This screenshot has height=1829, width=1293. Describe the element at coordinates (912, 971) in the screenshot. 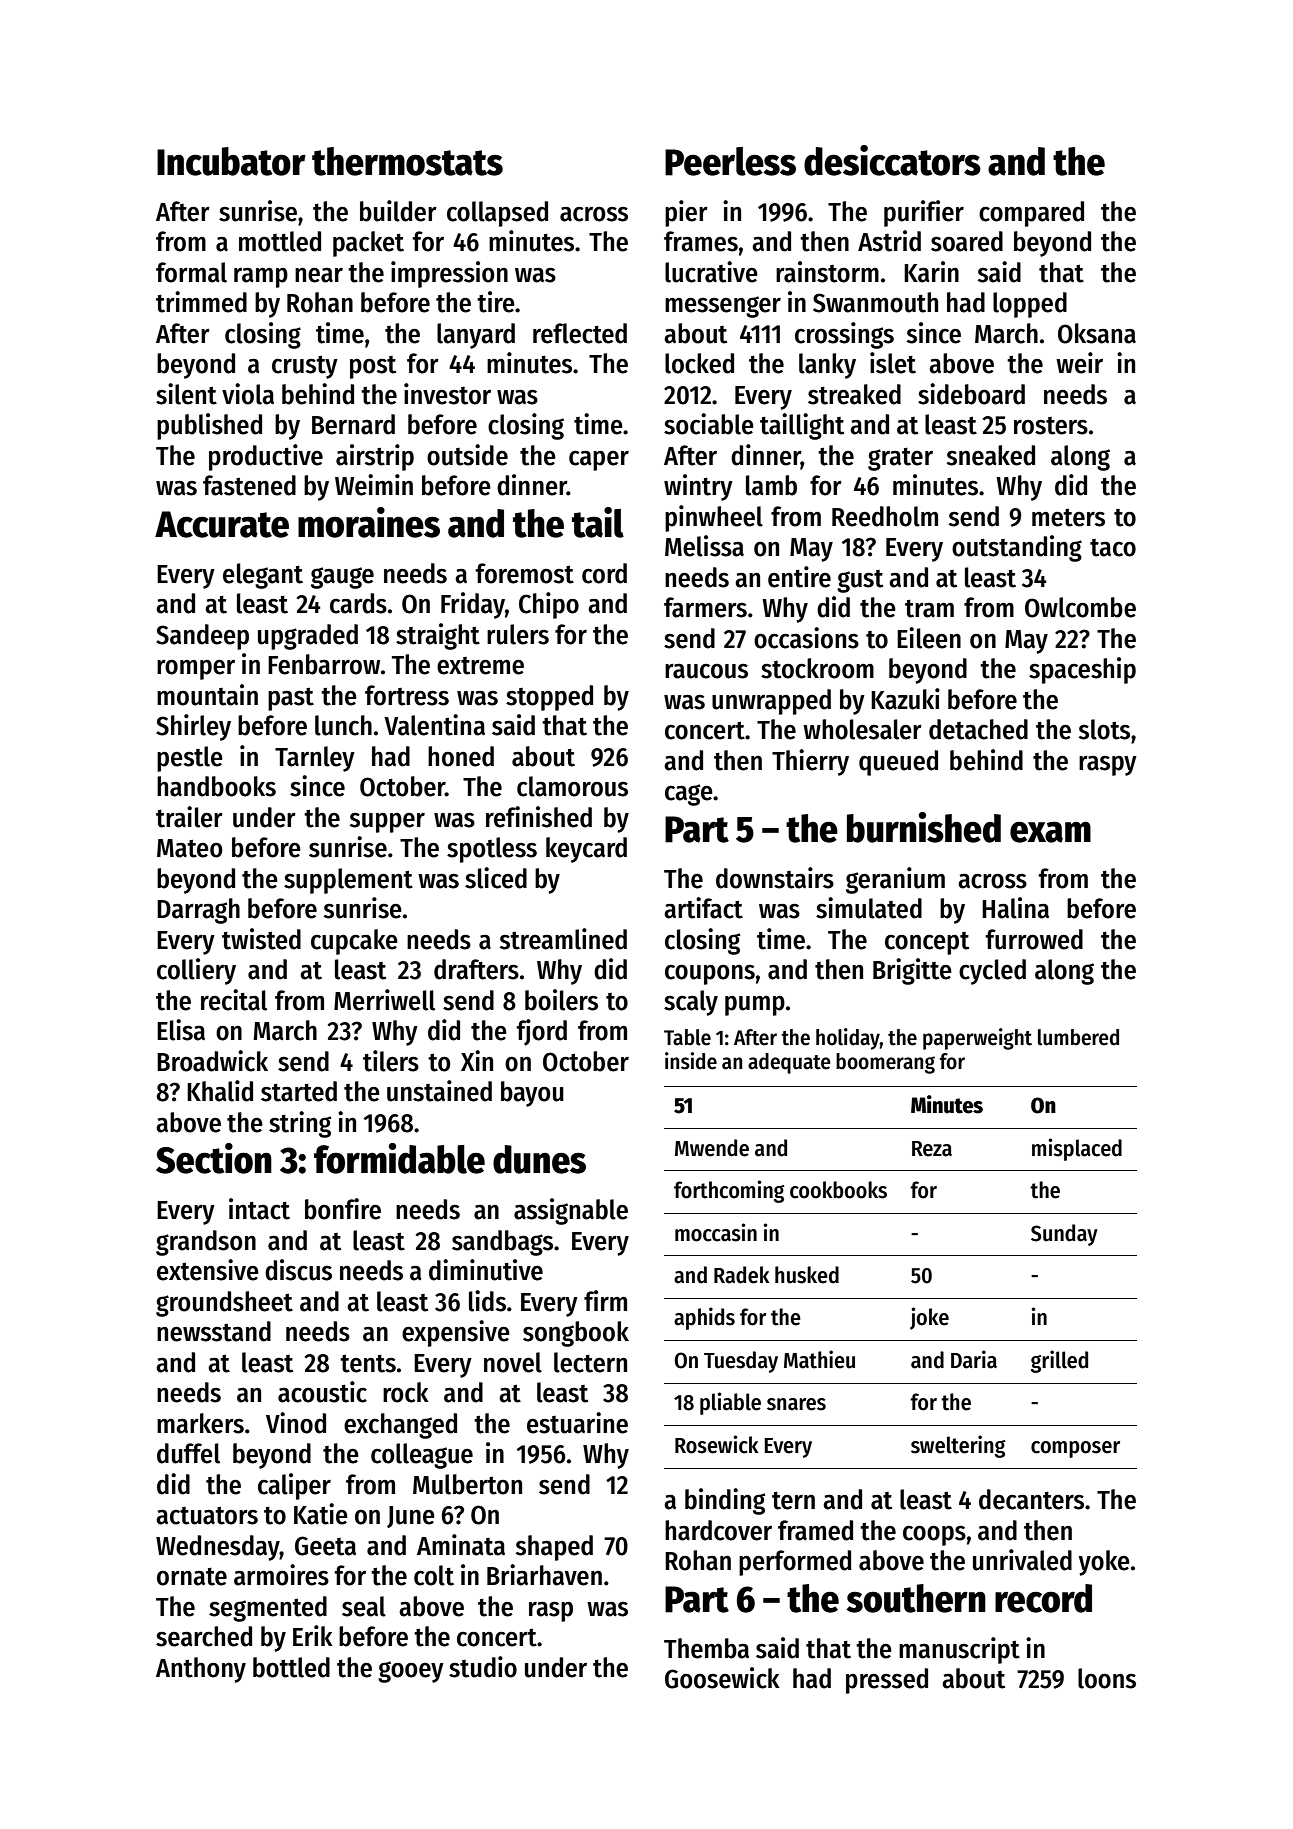

I see `Brigitte` at that location.
